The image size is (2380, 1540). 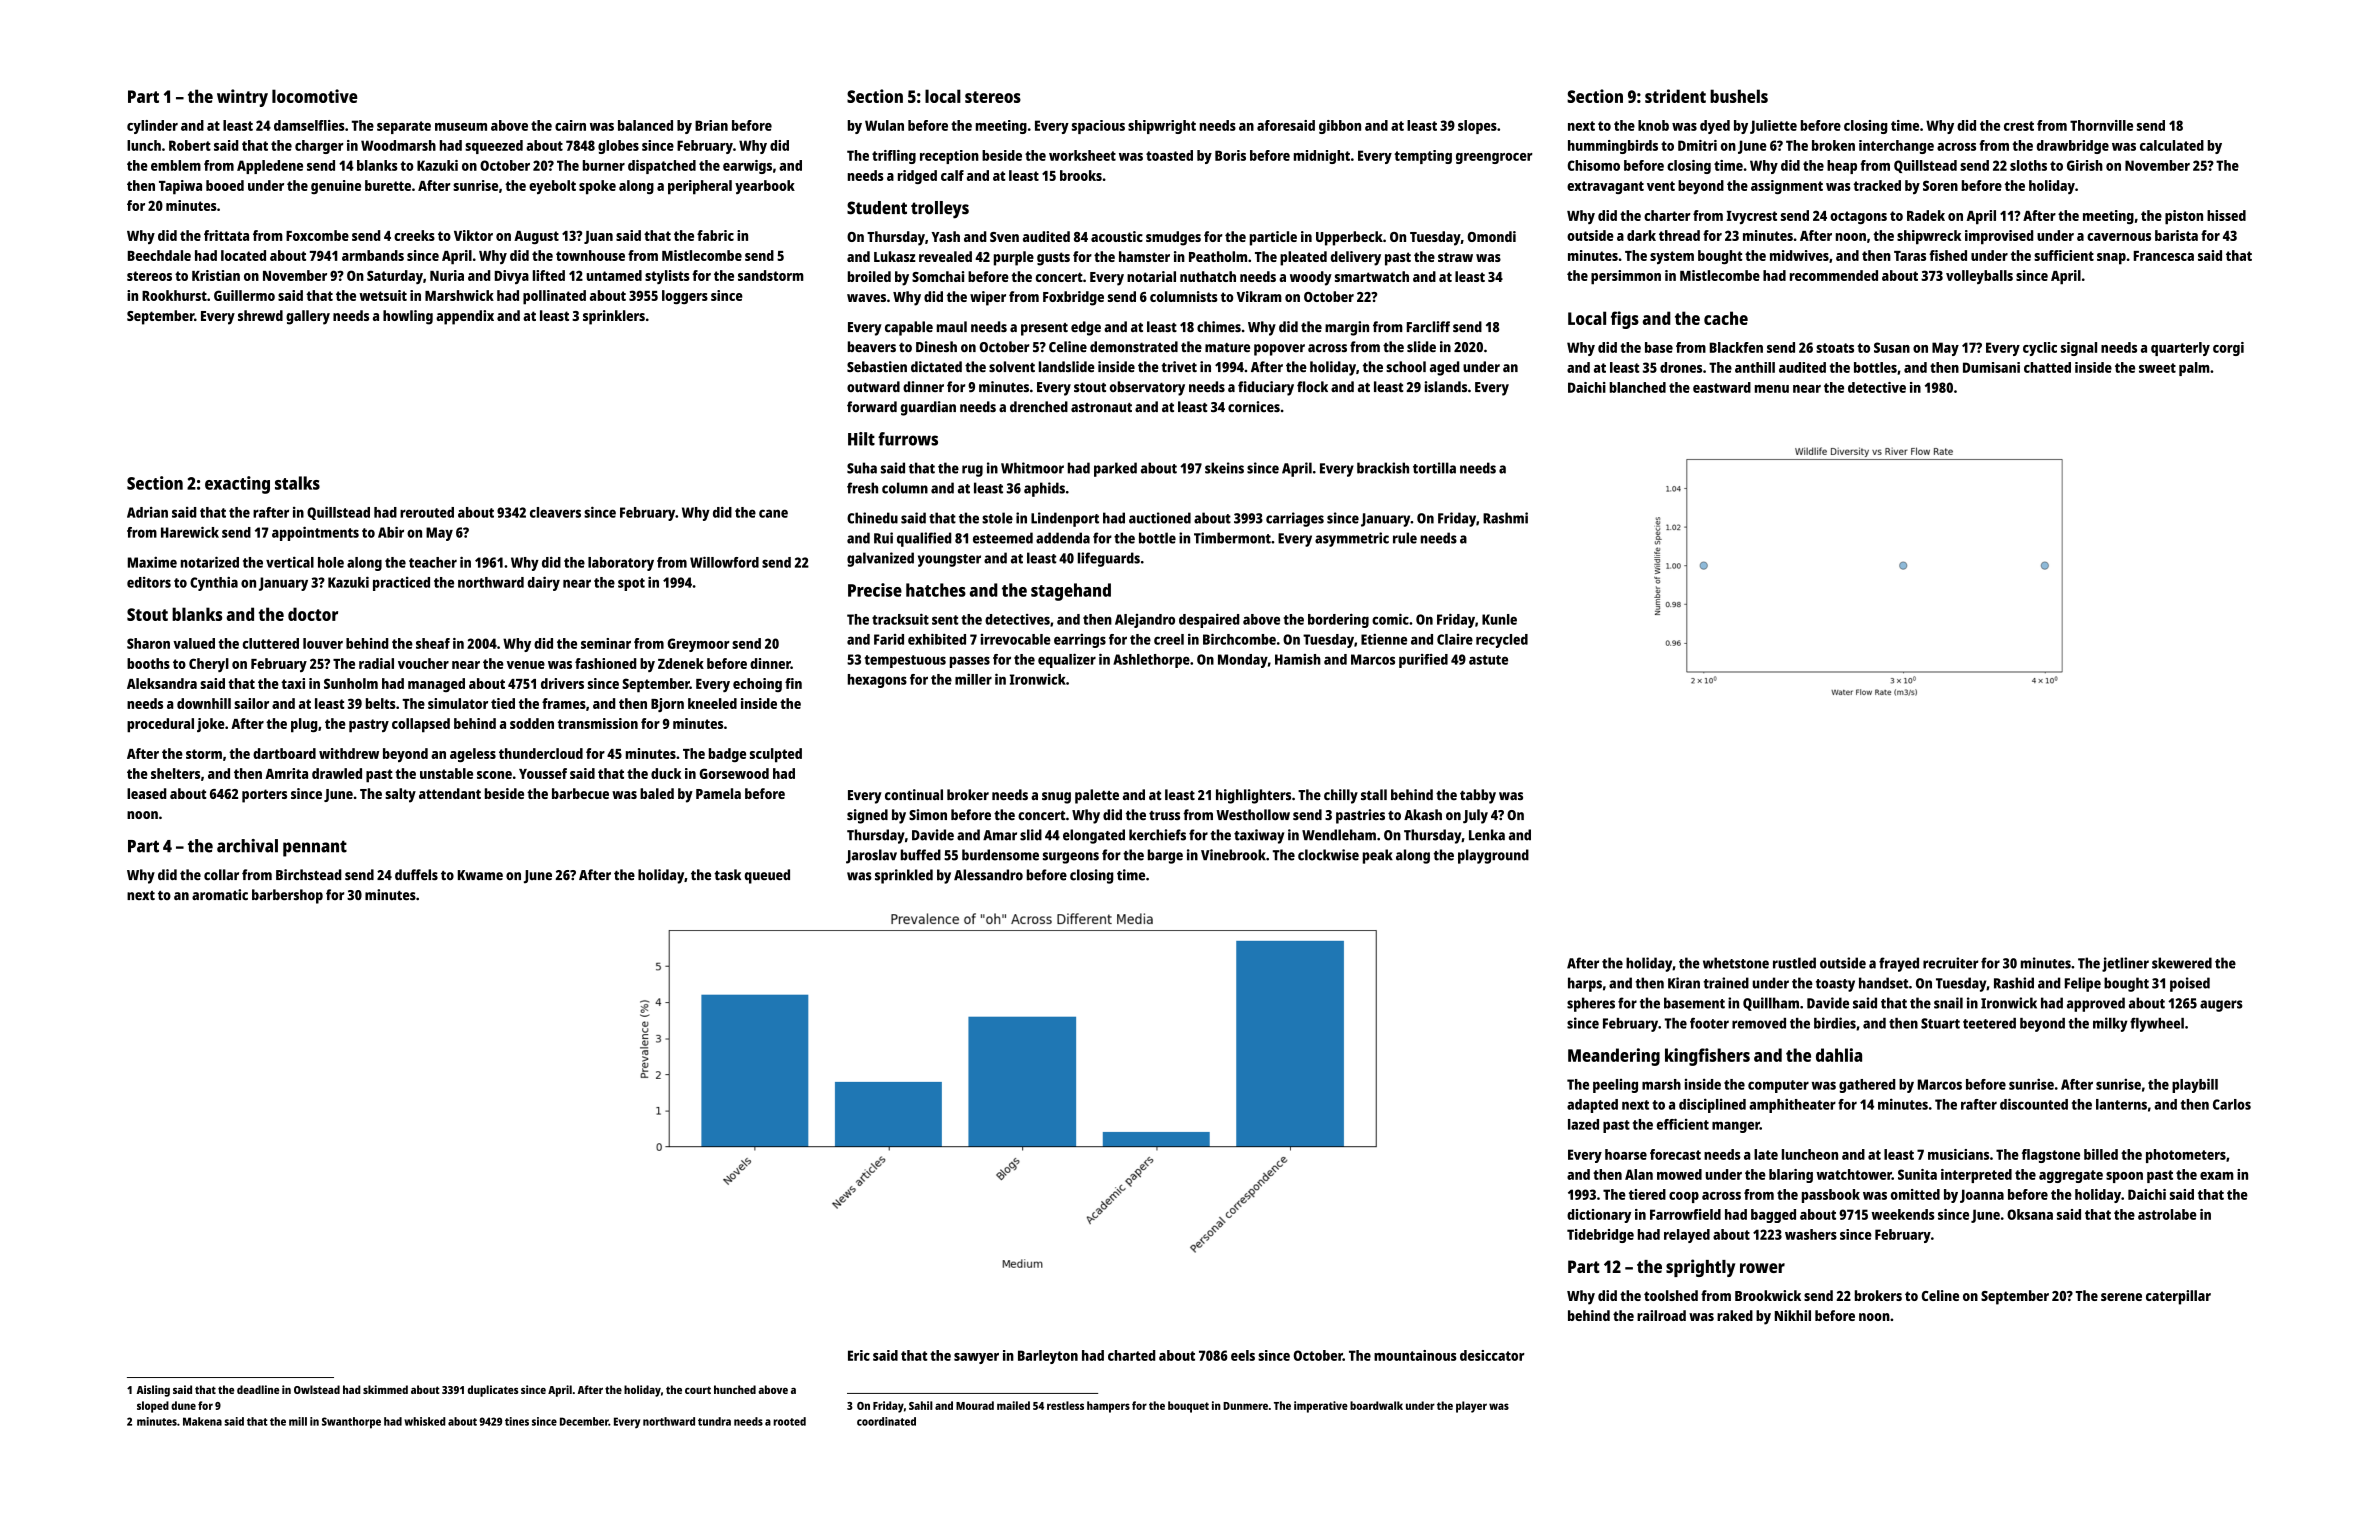 I want to click on milky, so click(x=2110, y=1024).
